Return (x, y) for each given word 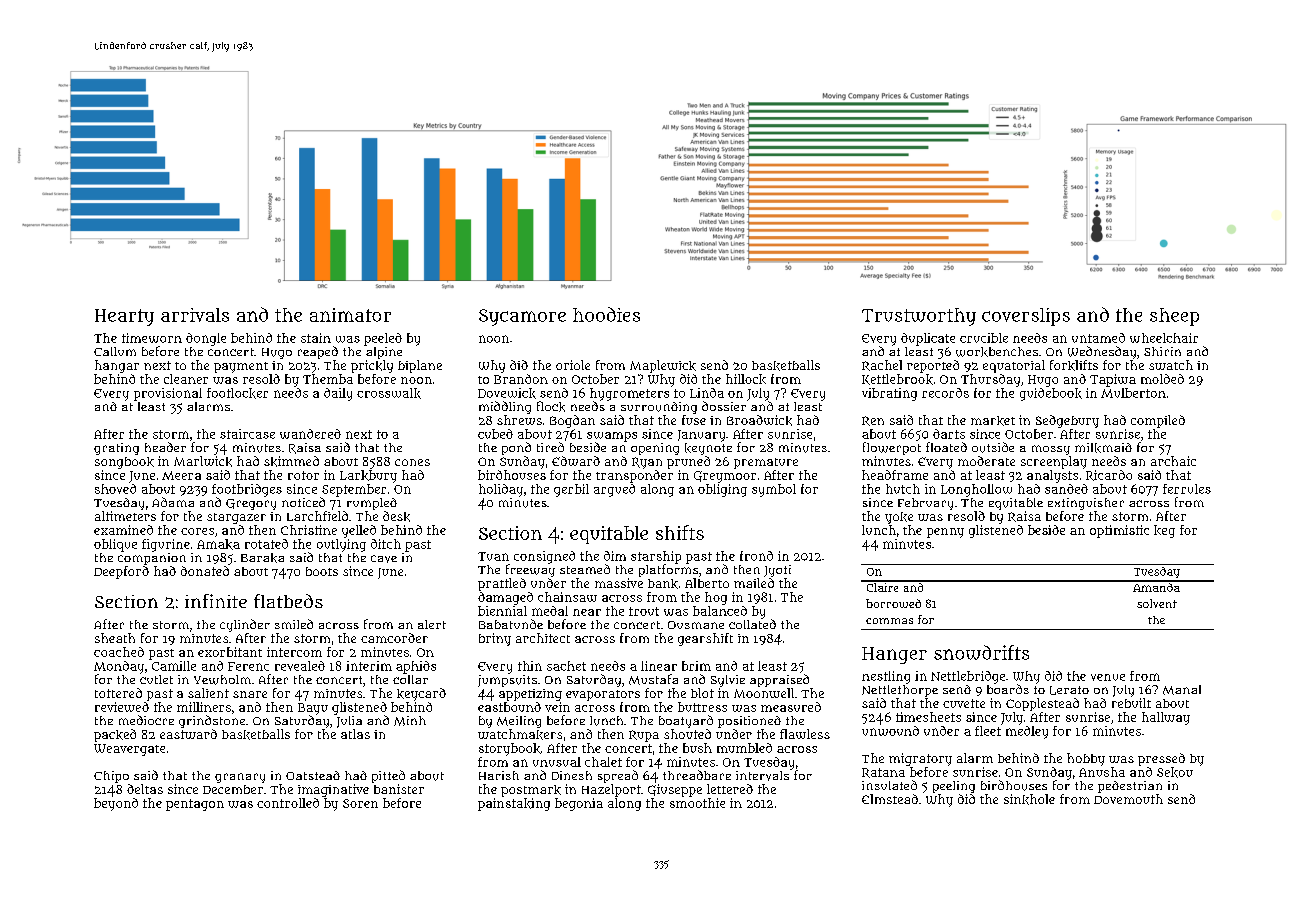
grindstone (212, 721)
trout (644, 611)
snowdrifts (981, 652)
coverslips (1026, 317)
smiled (294, 624)
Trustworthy (919, 317)
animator (350, 315)
